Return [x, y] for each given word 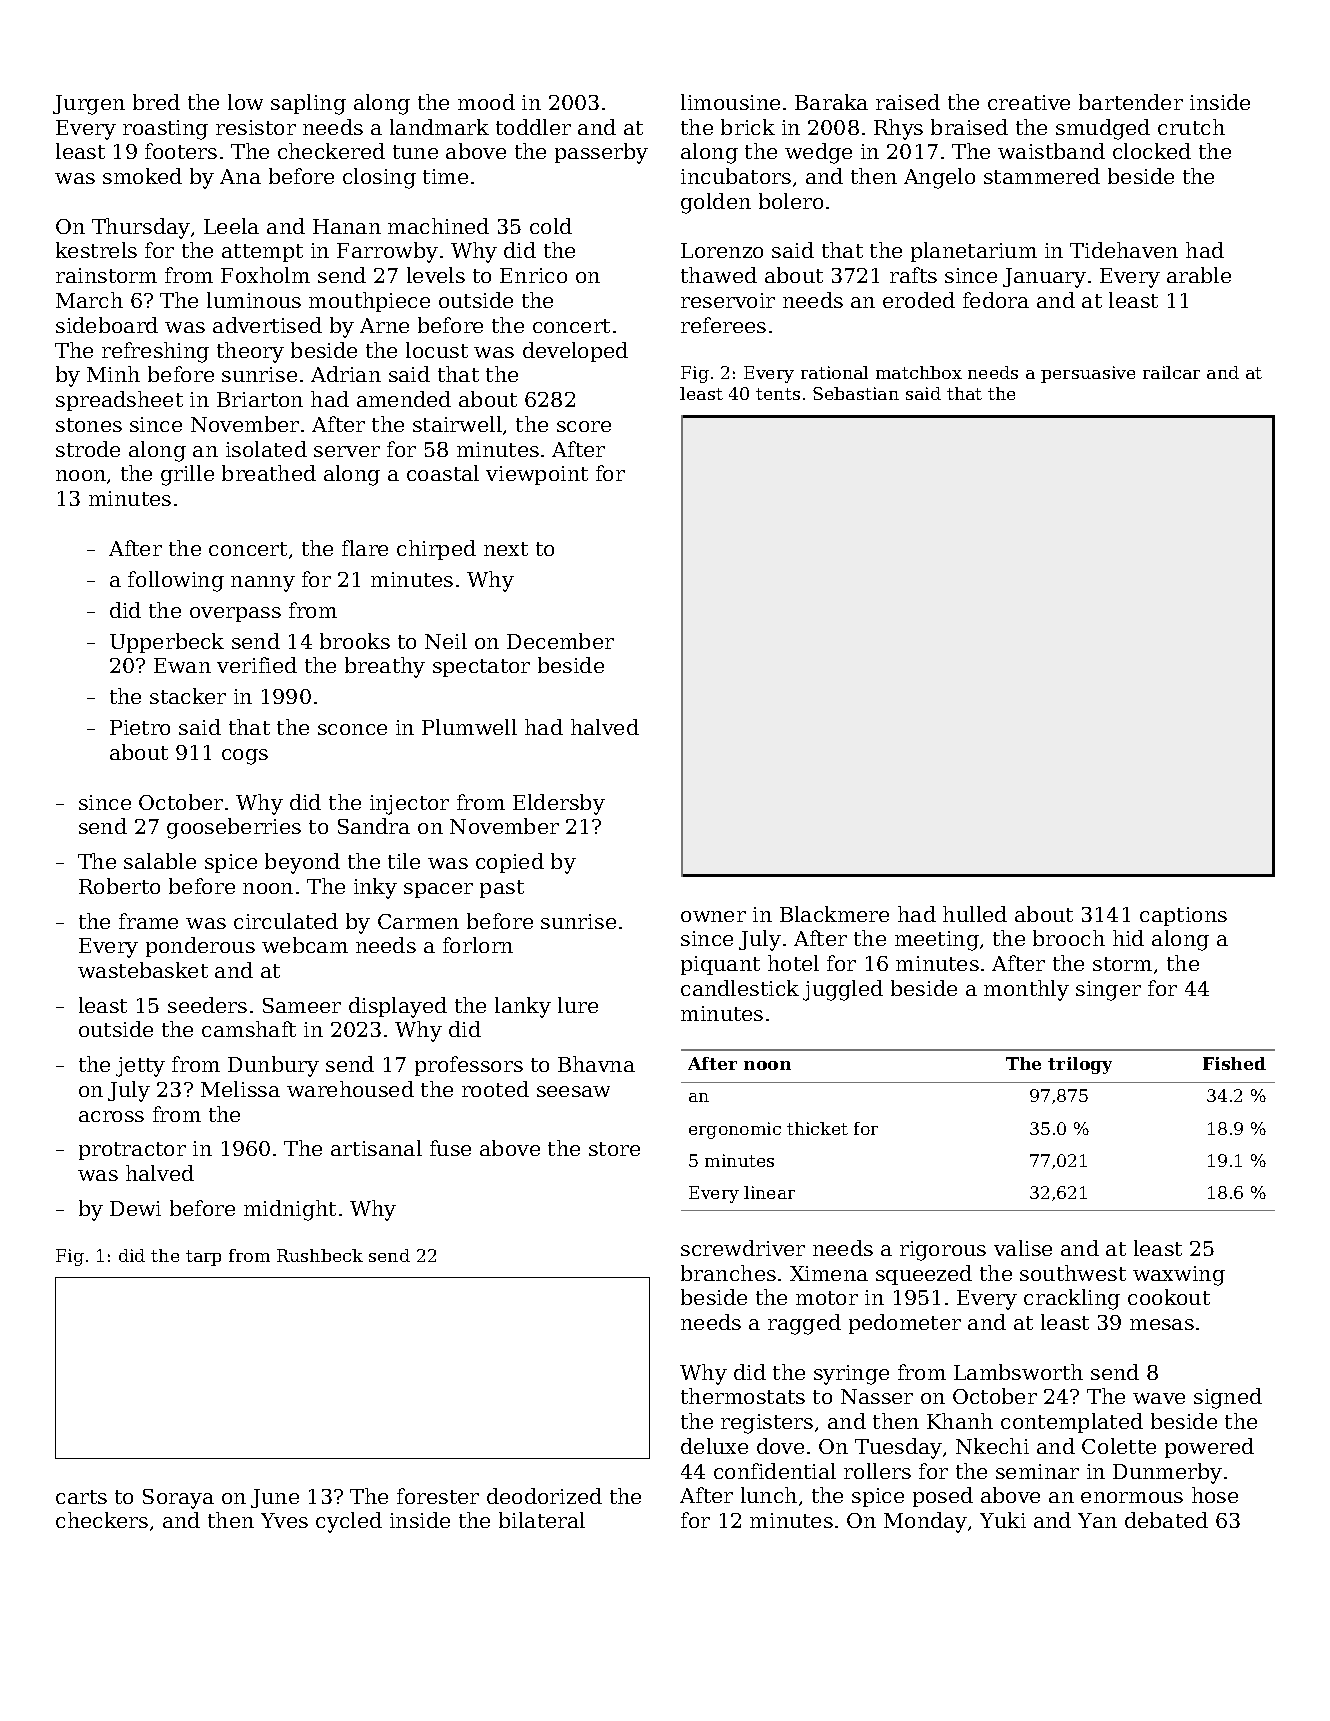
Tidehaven [1124, 250]
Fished [1234, 1063]
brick [748, 127]
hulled [975, 914]
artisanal [376, 1148]
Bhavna [596, 1064]
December [560, 641]
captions [1183, 916]
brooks [355, 641]
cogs [245, 757]
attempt [262, 253]
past [502, 889]
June [275, 1498]
